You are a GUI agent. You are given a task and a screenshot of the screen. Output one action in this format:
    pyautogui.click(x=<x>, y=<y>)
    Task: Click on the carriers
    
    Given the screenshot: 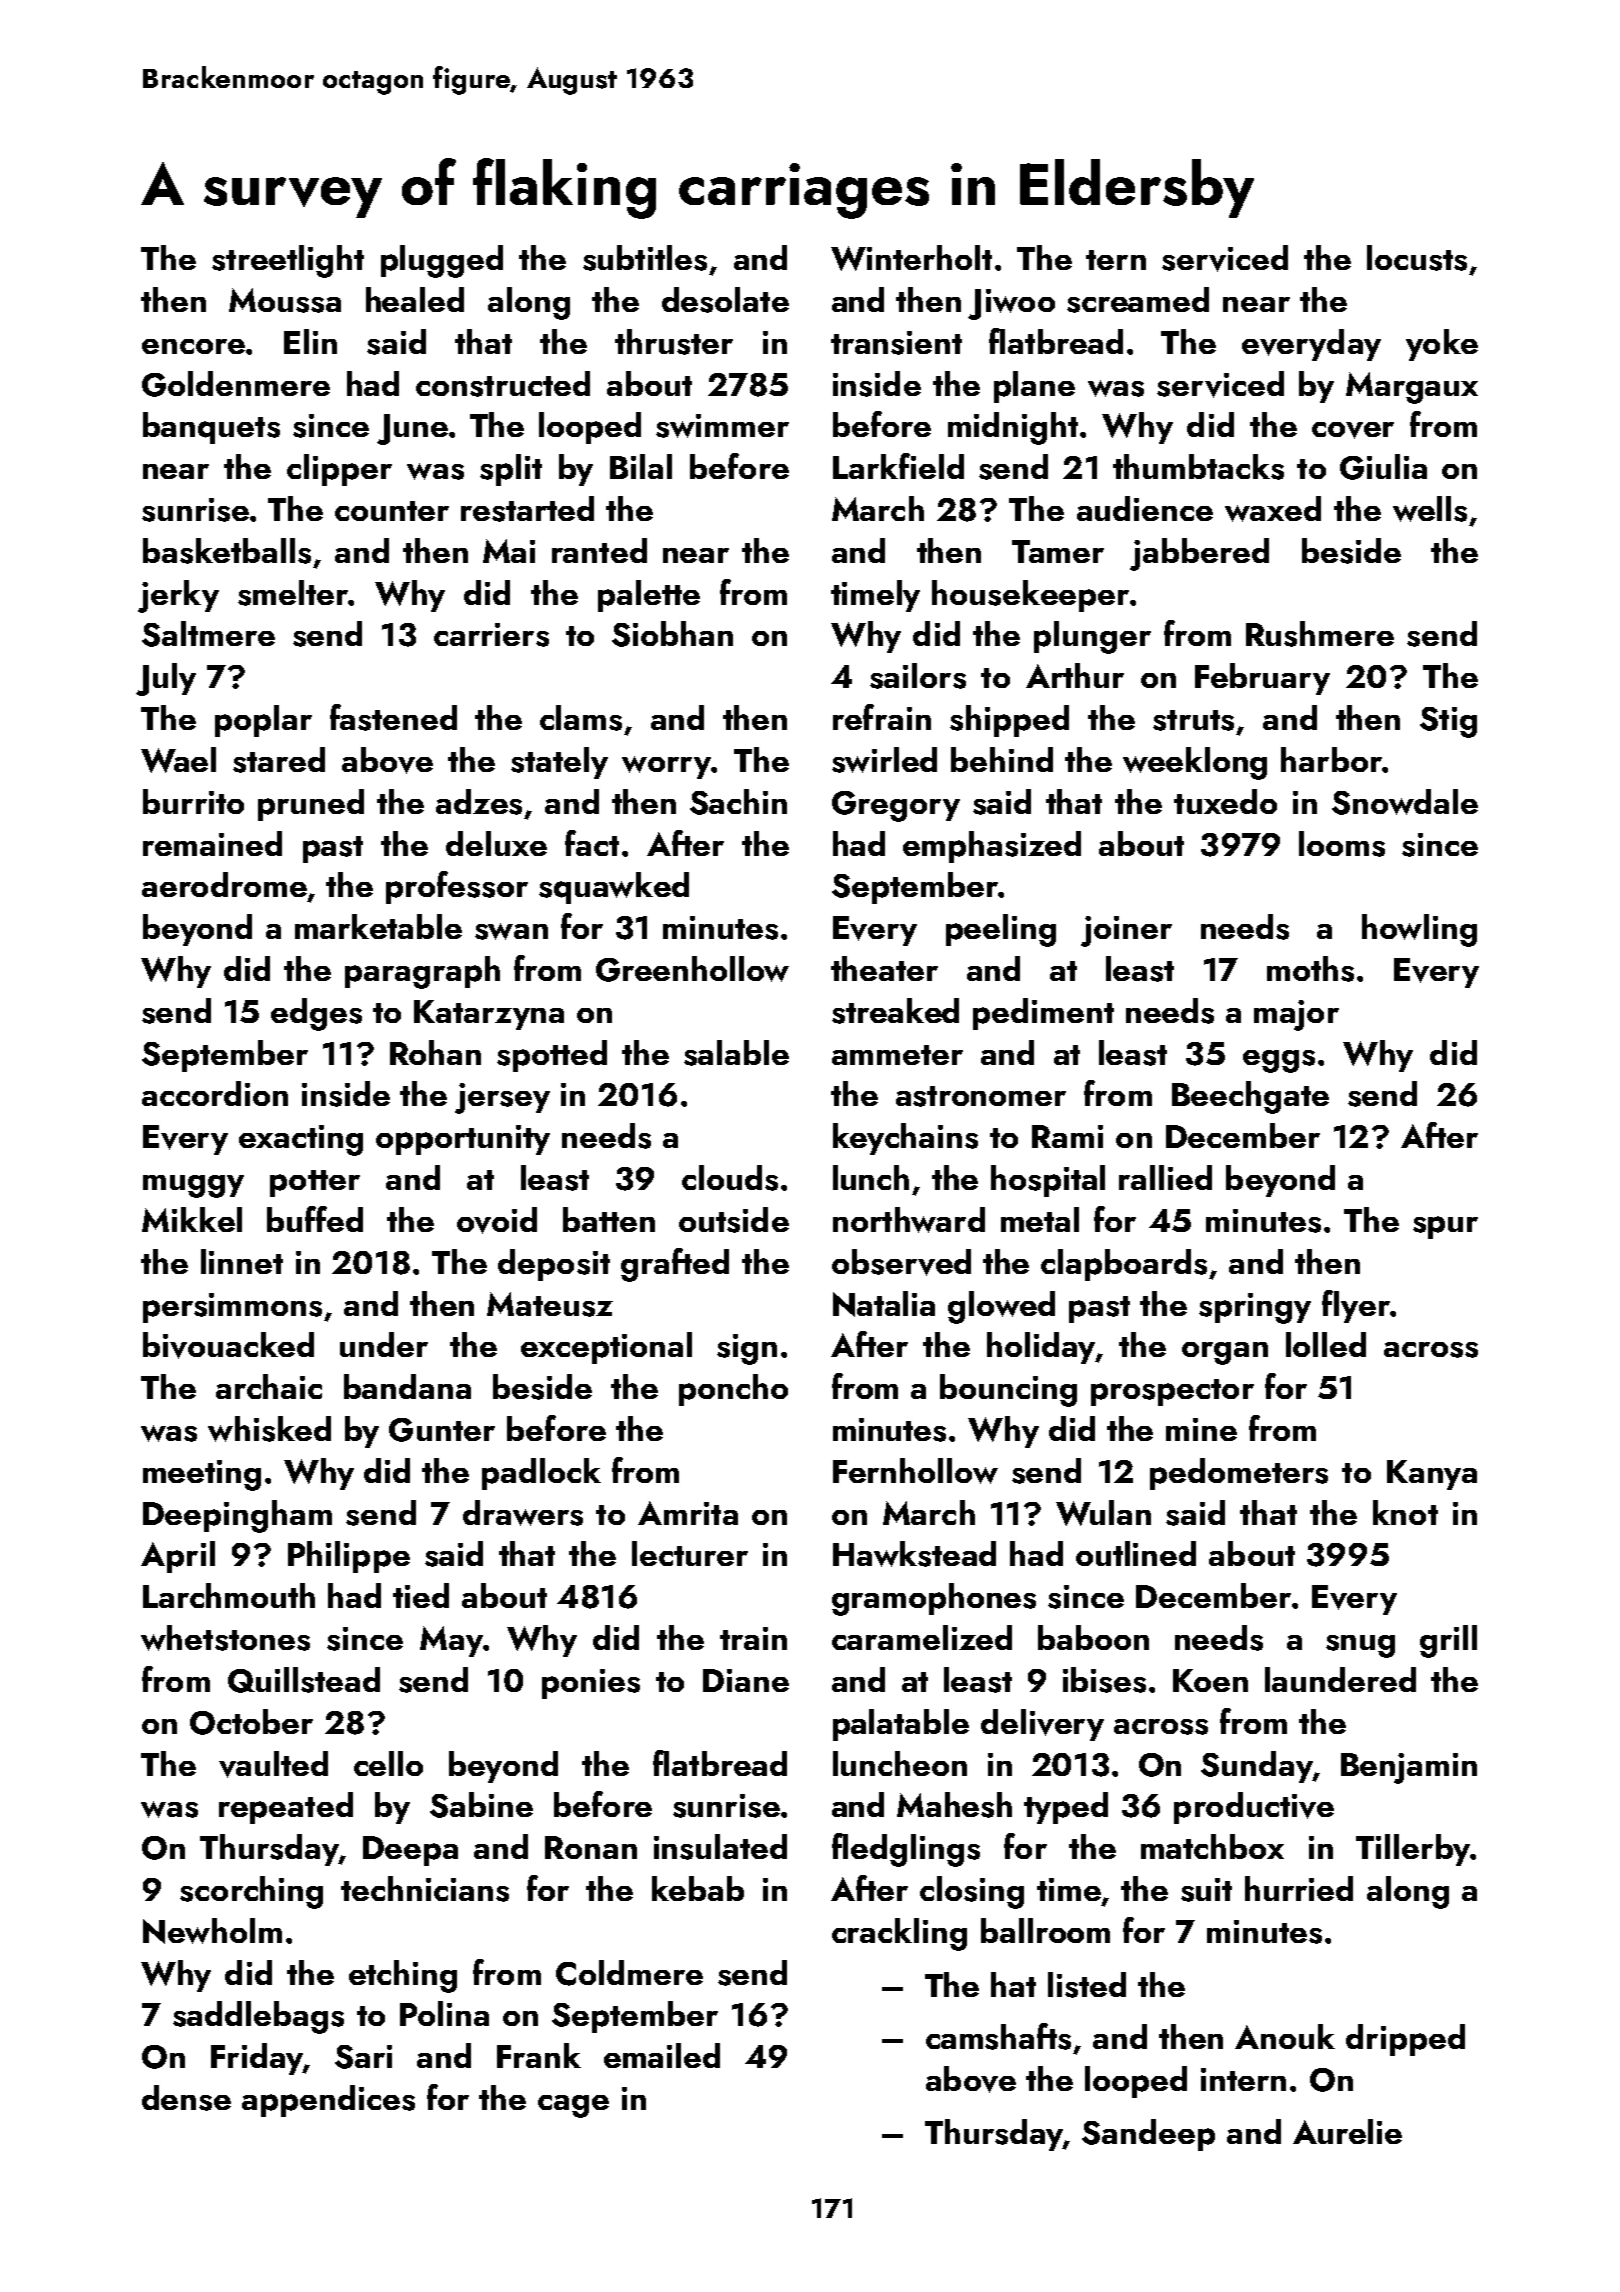 What is the action you would take?
    pyautogui.click(x=491, y=635)
